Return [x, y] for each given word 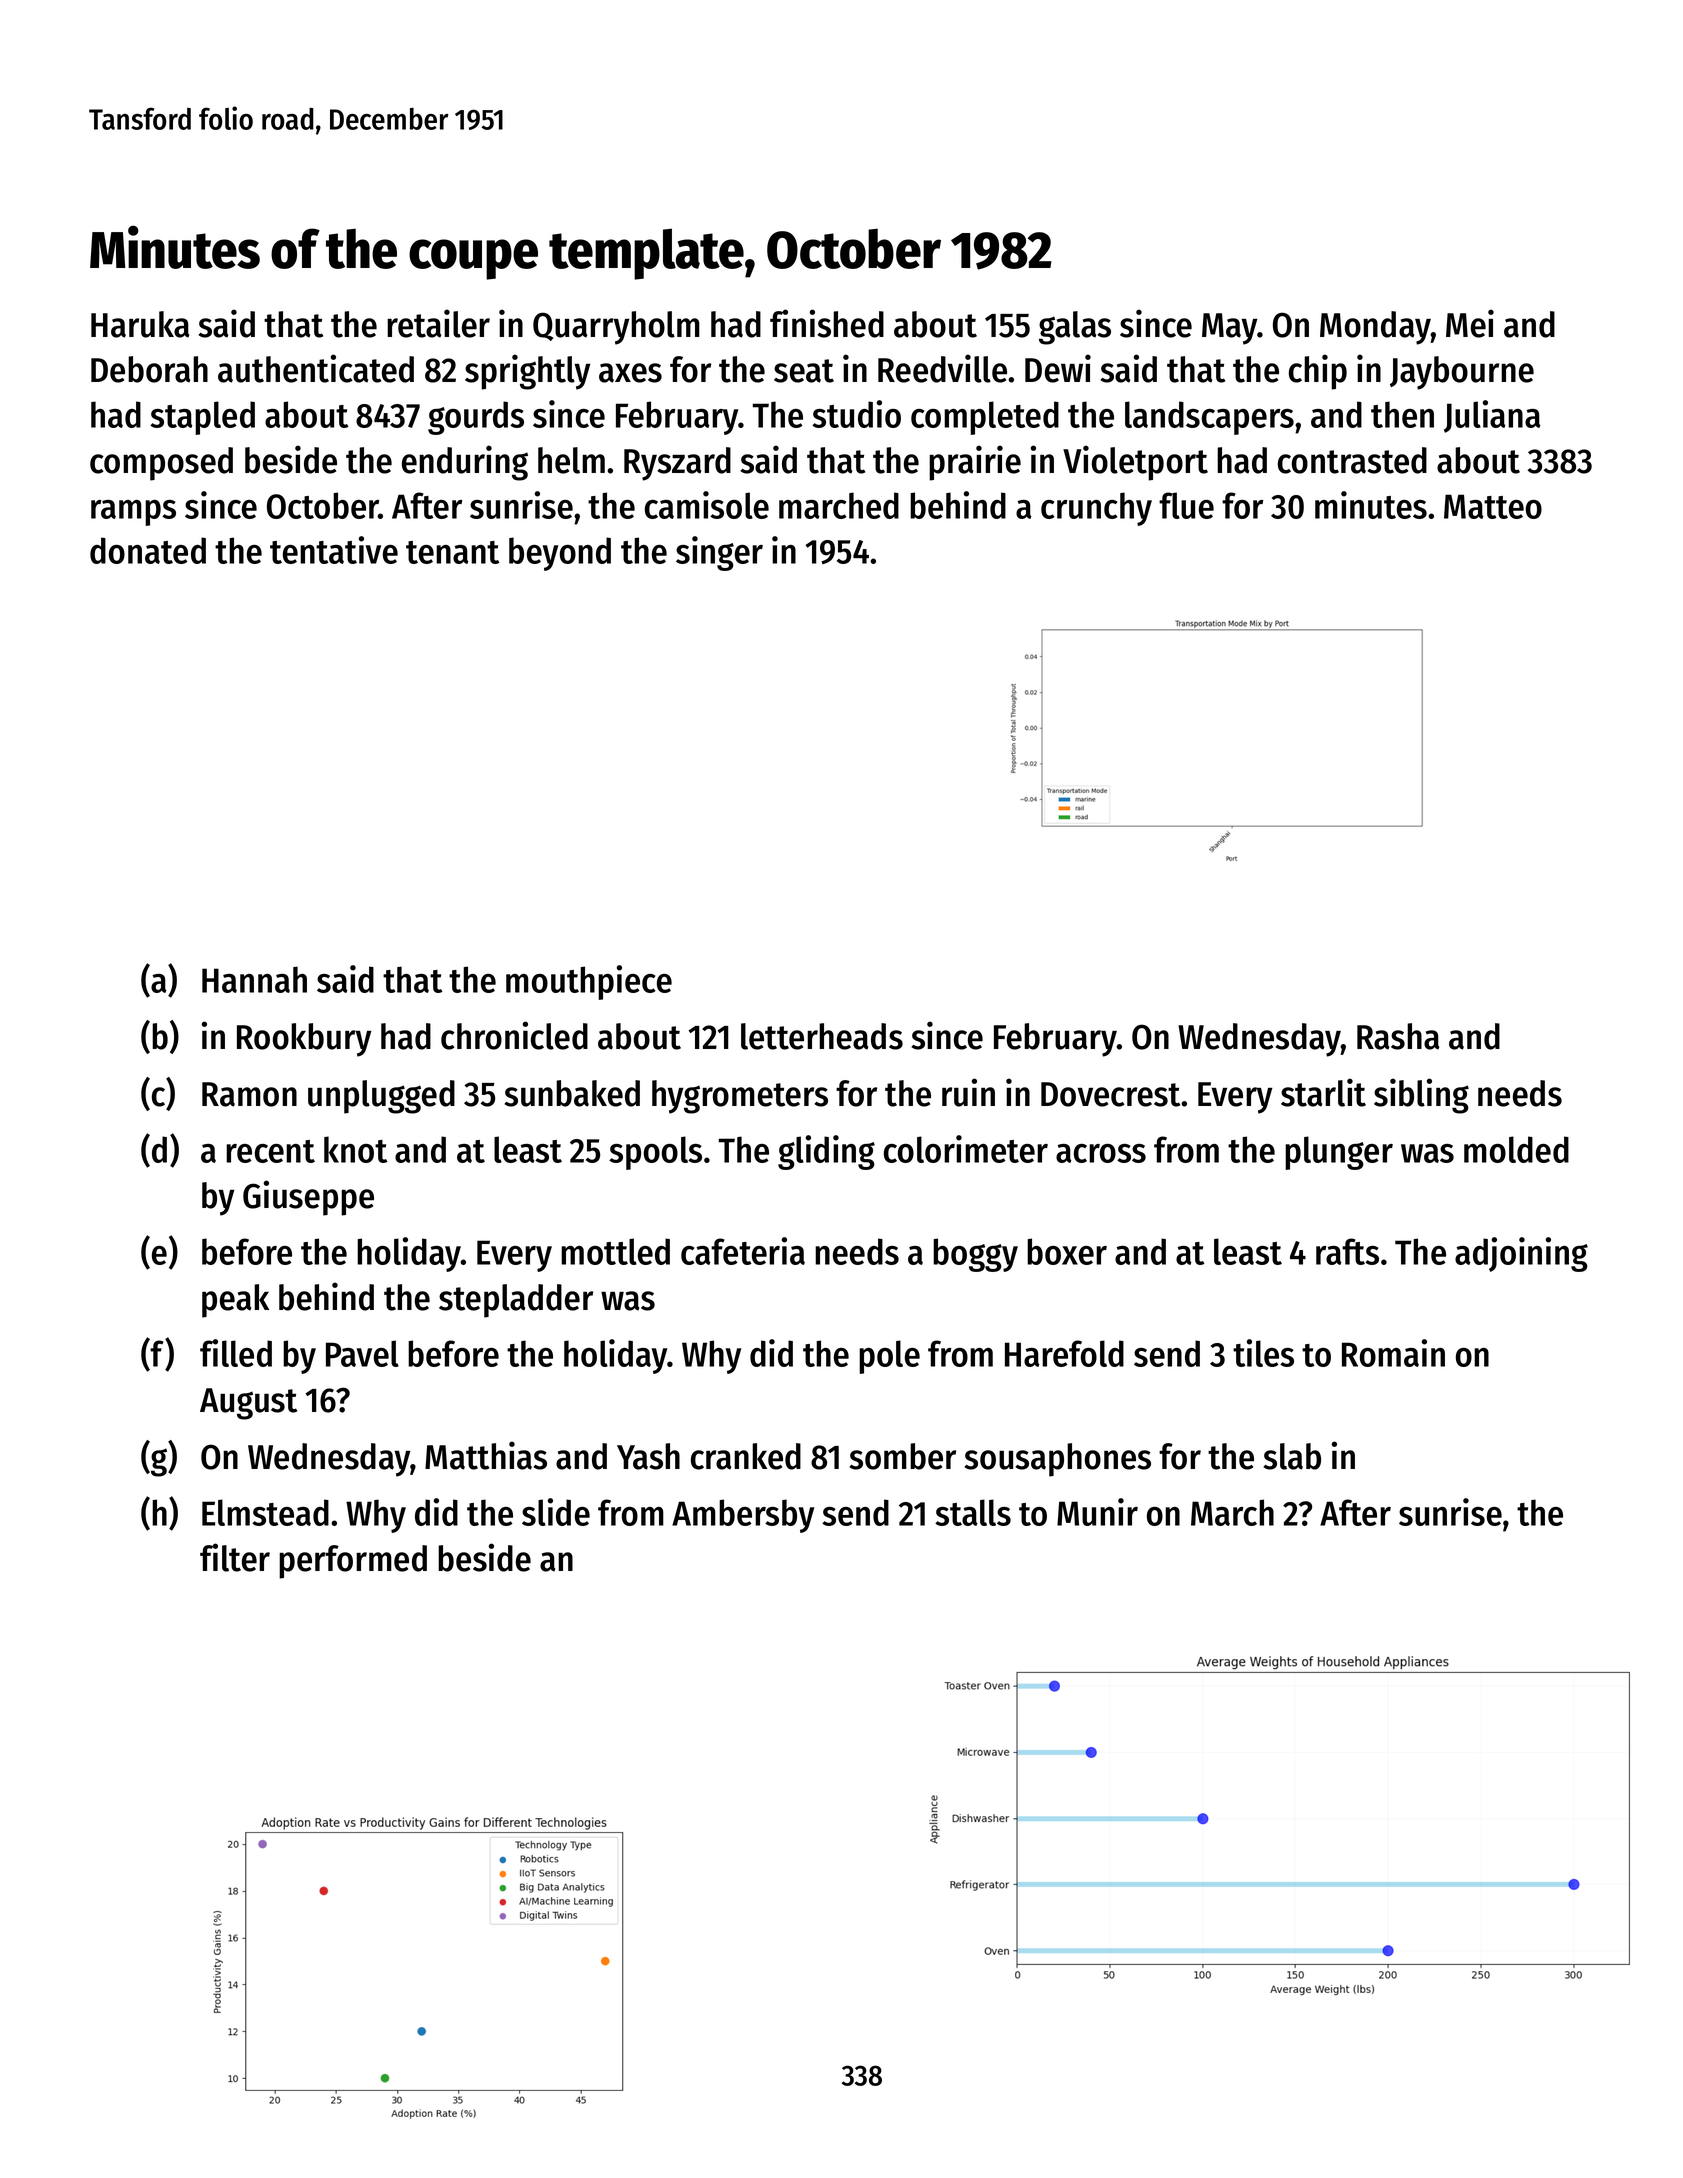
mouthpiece [589, 982]
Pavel [362, 1353]
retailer [438, 323]
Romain [1393, 1353]
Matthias [486, 1455]
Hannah [254, 979]
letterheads [822, 1036]
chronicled [514, 1035]
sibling [1421, 1096]
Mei [1470, 323]
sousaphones [1057, 1460]
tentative [334, 550]
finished [827, 323]
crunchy [1096, 509]
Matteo [1493, 506]
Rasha [1398, 1036]
